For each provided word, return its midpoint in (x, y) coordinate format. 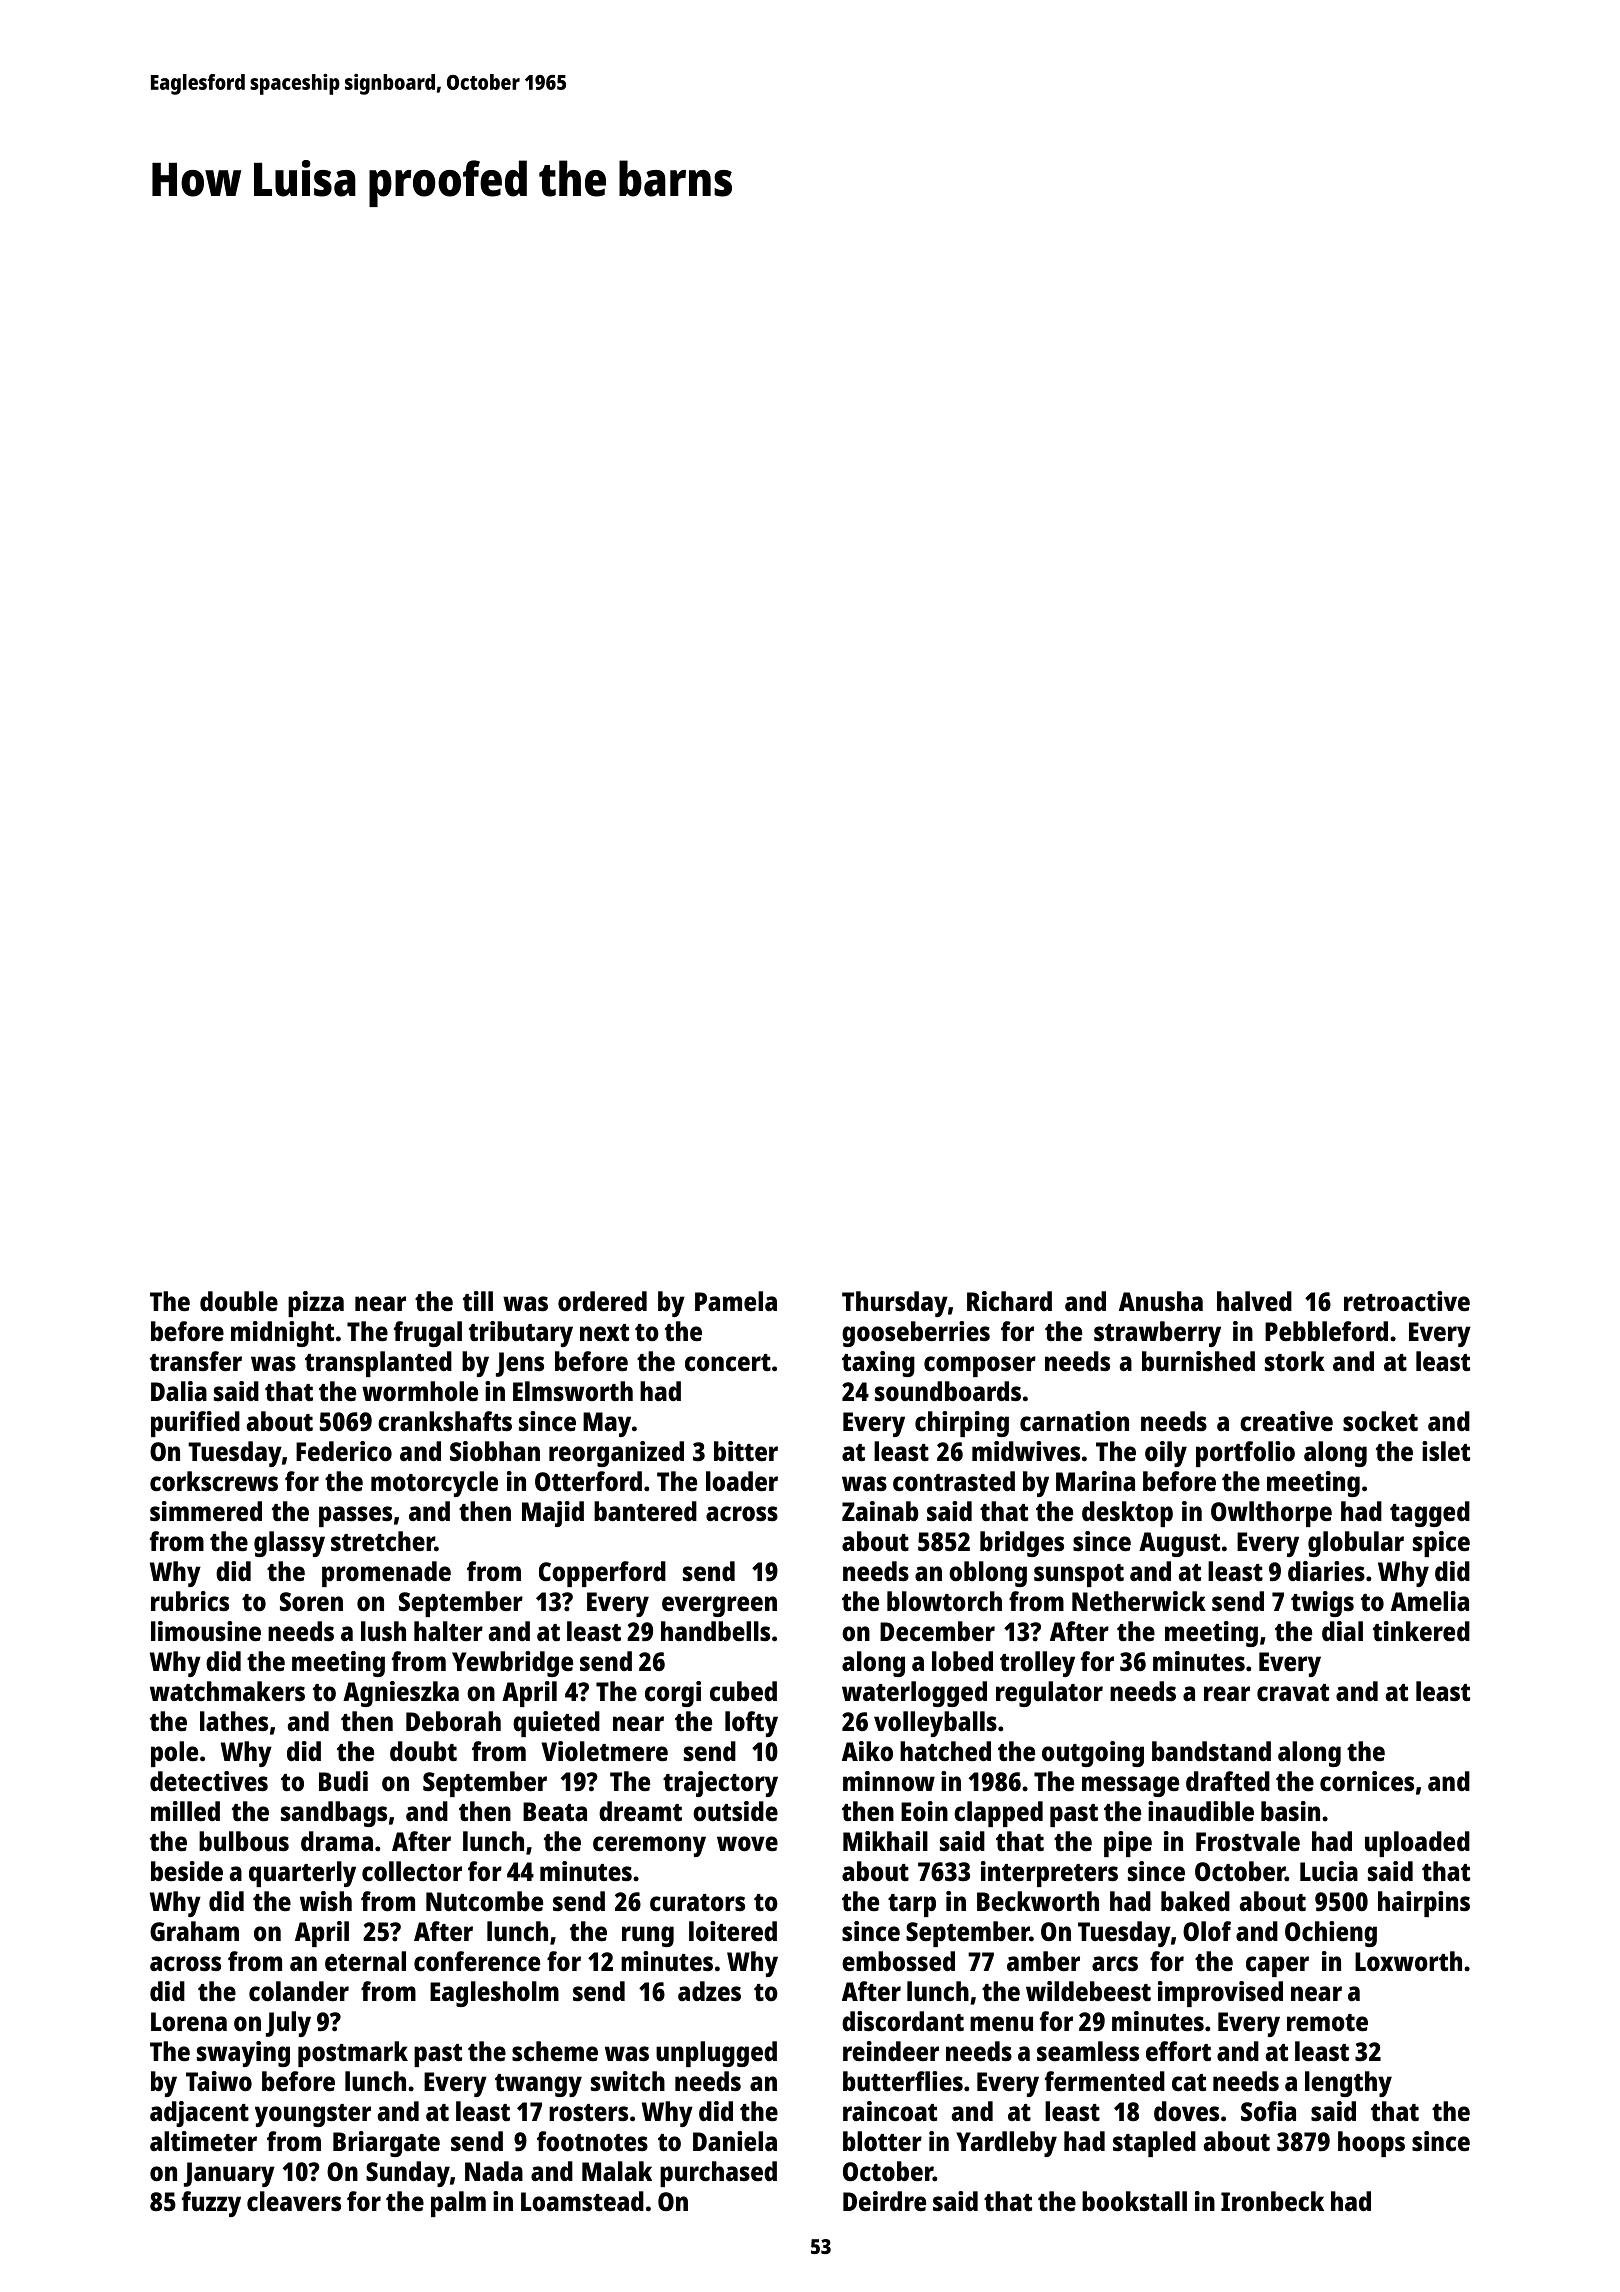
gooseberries (916, 1334)
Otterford (588, 1481)
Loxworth (1408, 1961)
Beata (555, 1811)
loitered (733, 1931)
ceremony (649, 1846)
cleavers (294, 2201)
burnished (1198, 1361)
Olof (1207, 1931)
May (607, 1424)
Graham (194, 1931)
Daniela (735, 2141)
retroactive (1407, 1301)
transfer (196, 1361)
